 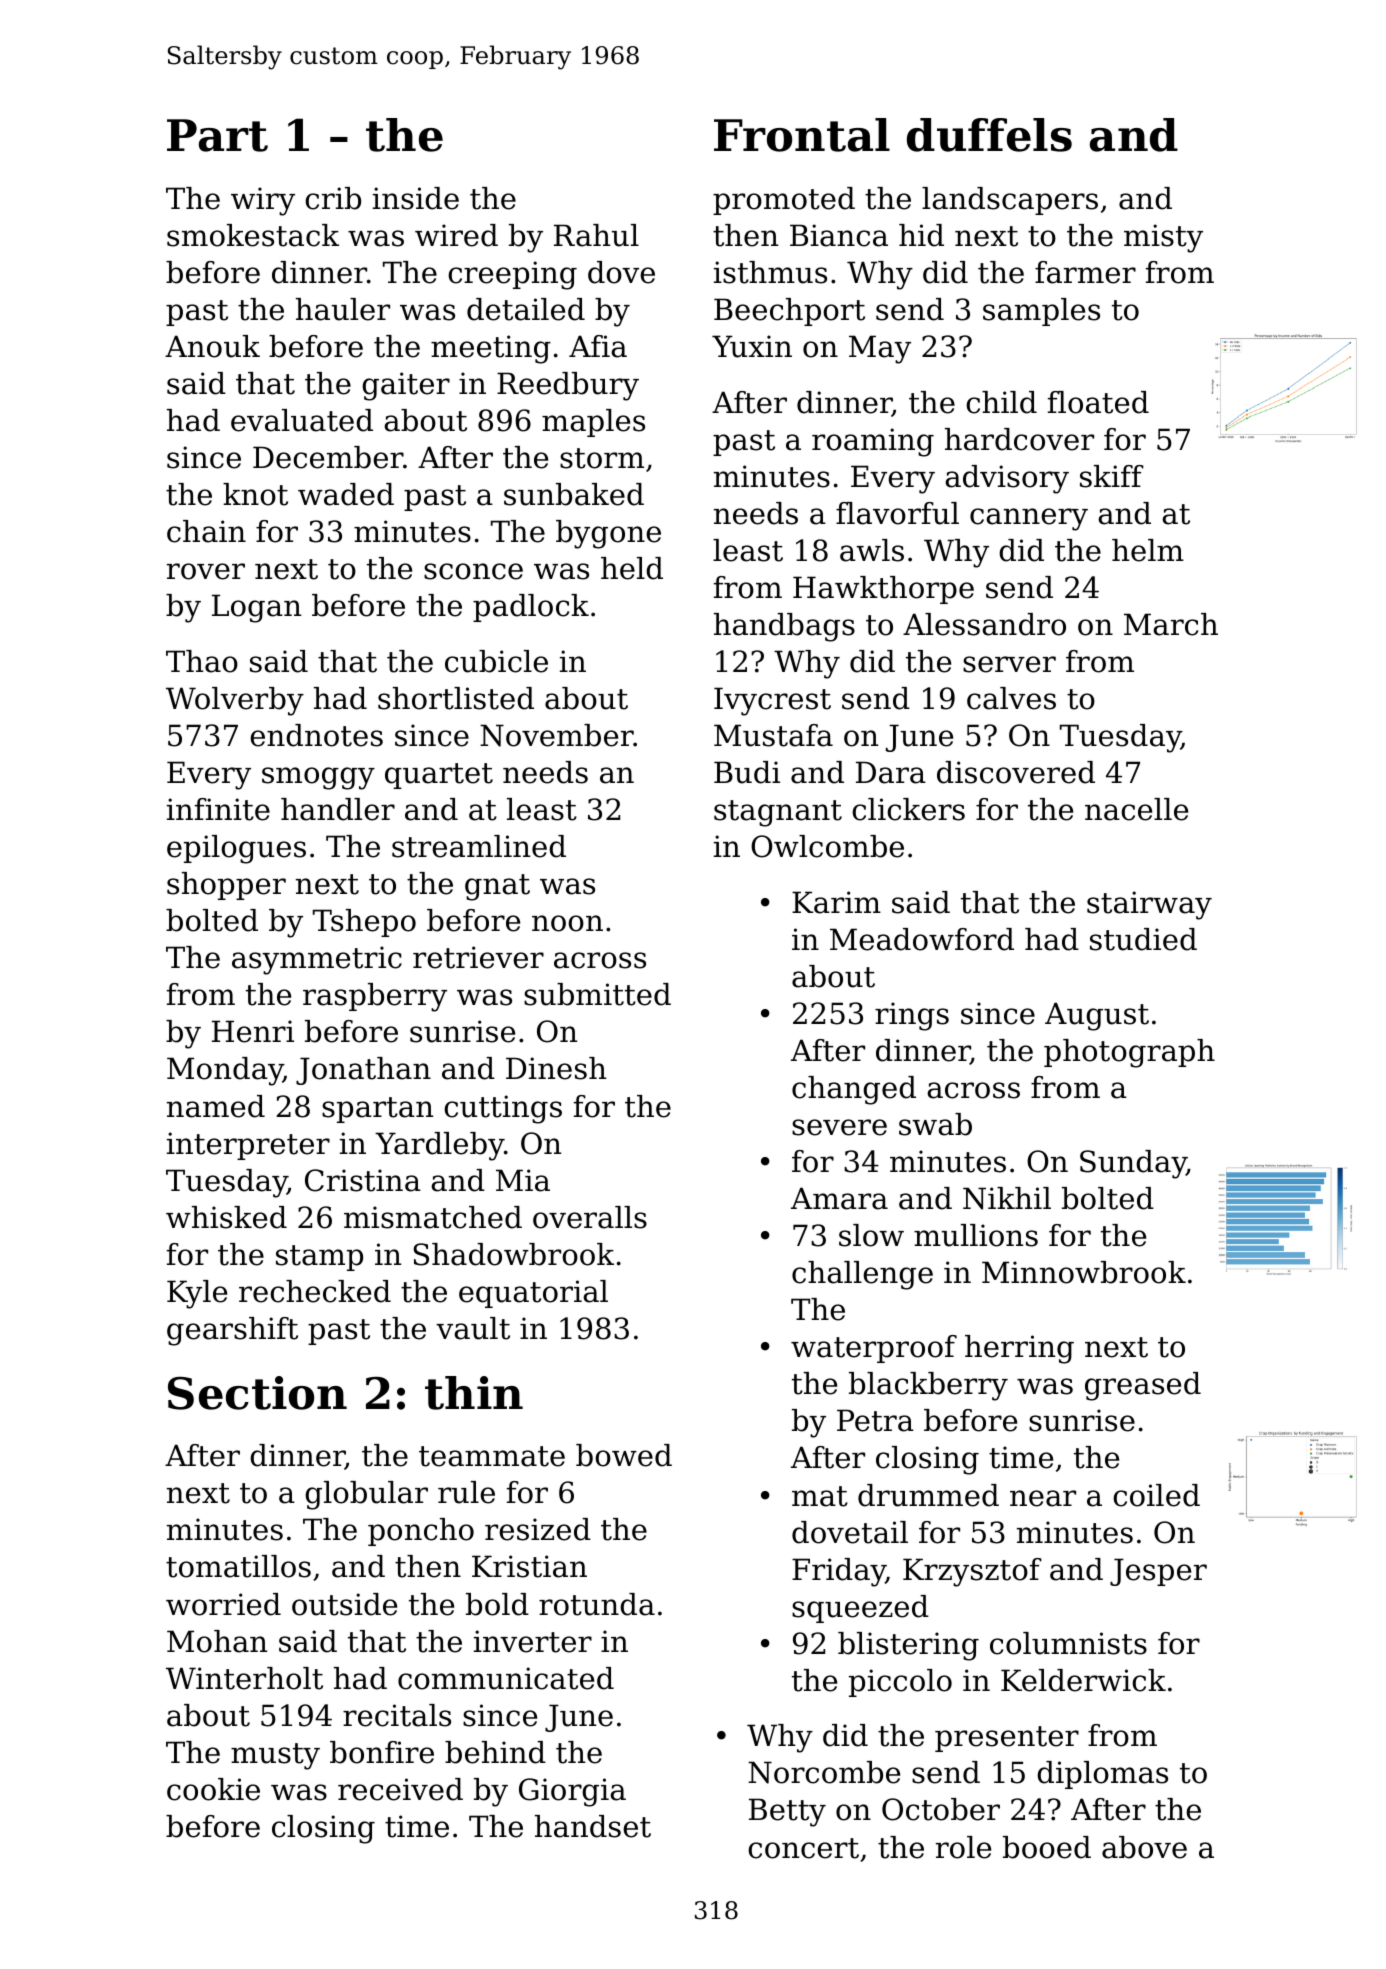 I want to click on submitted, so click(x=597, y=994).
